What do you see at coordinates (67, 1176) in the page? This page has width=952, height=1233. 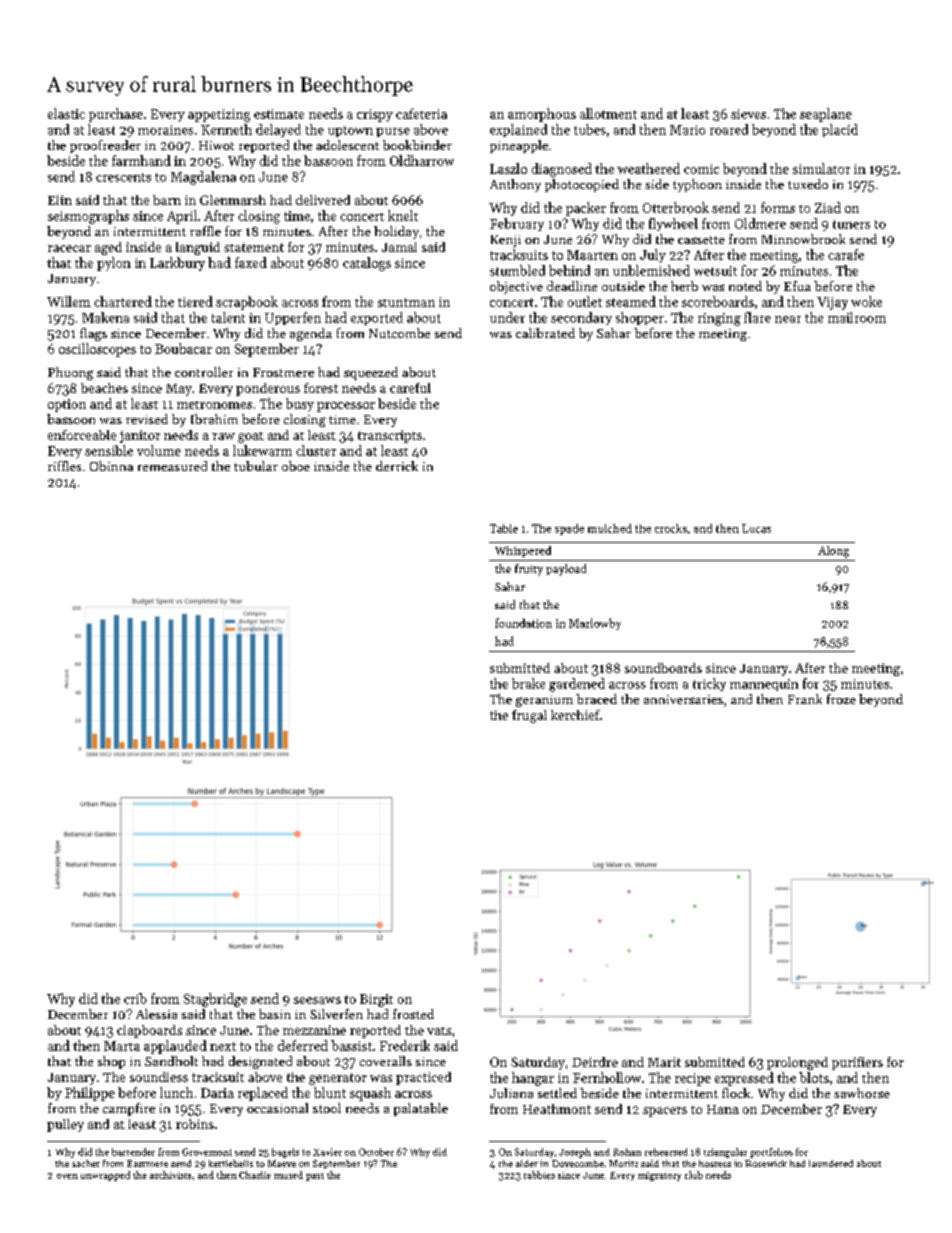 I see `oven` at bounding box center [67, 1176].
